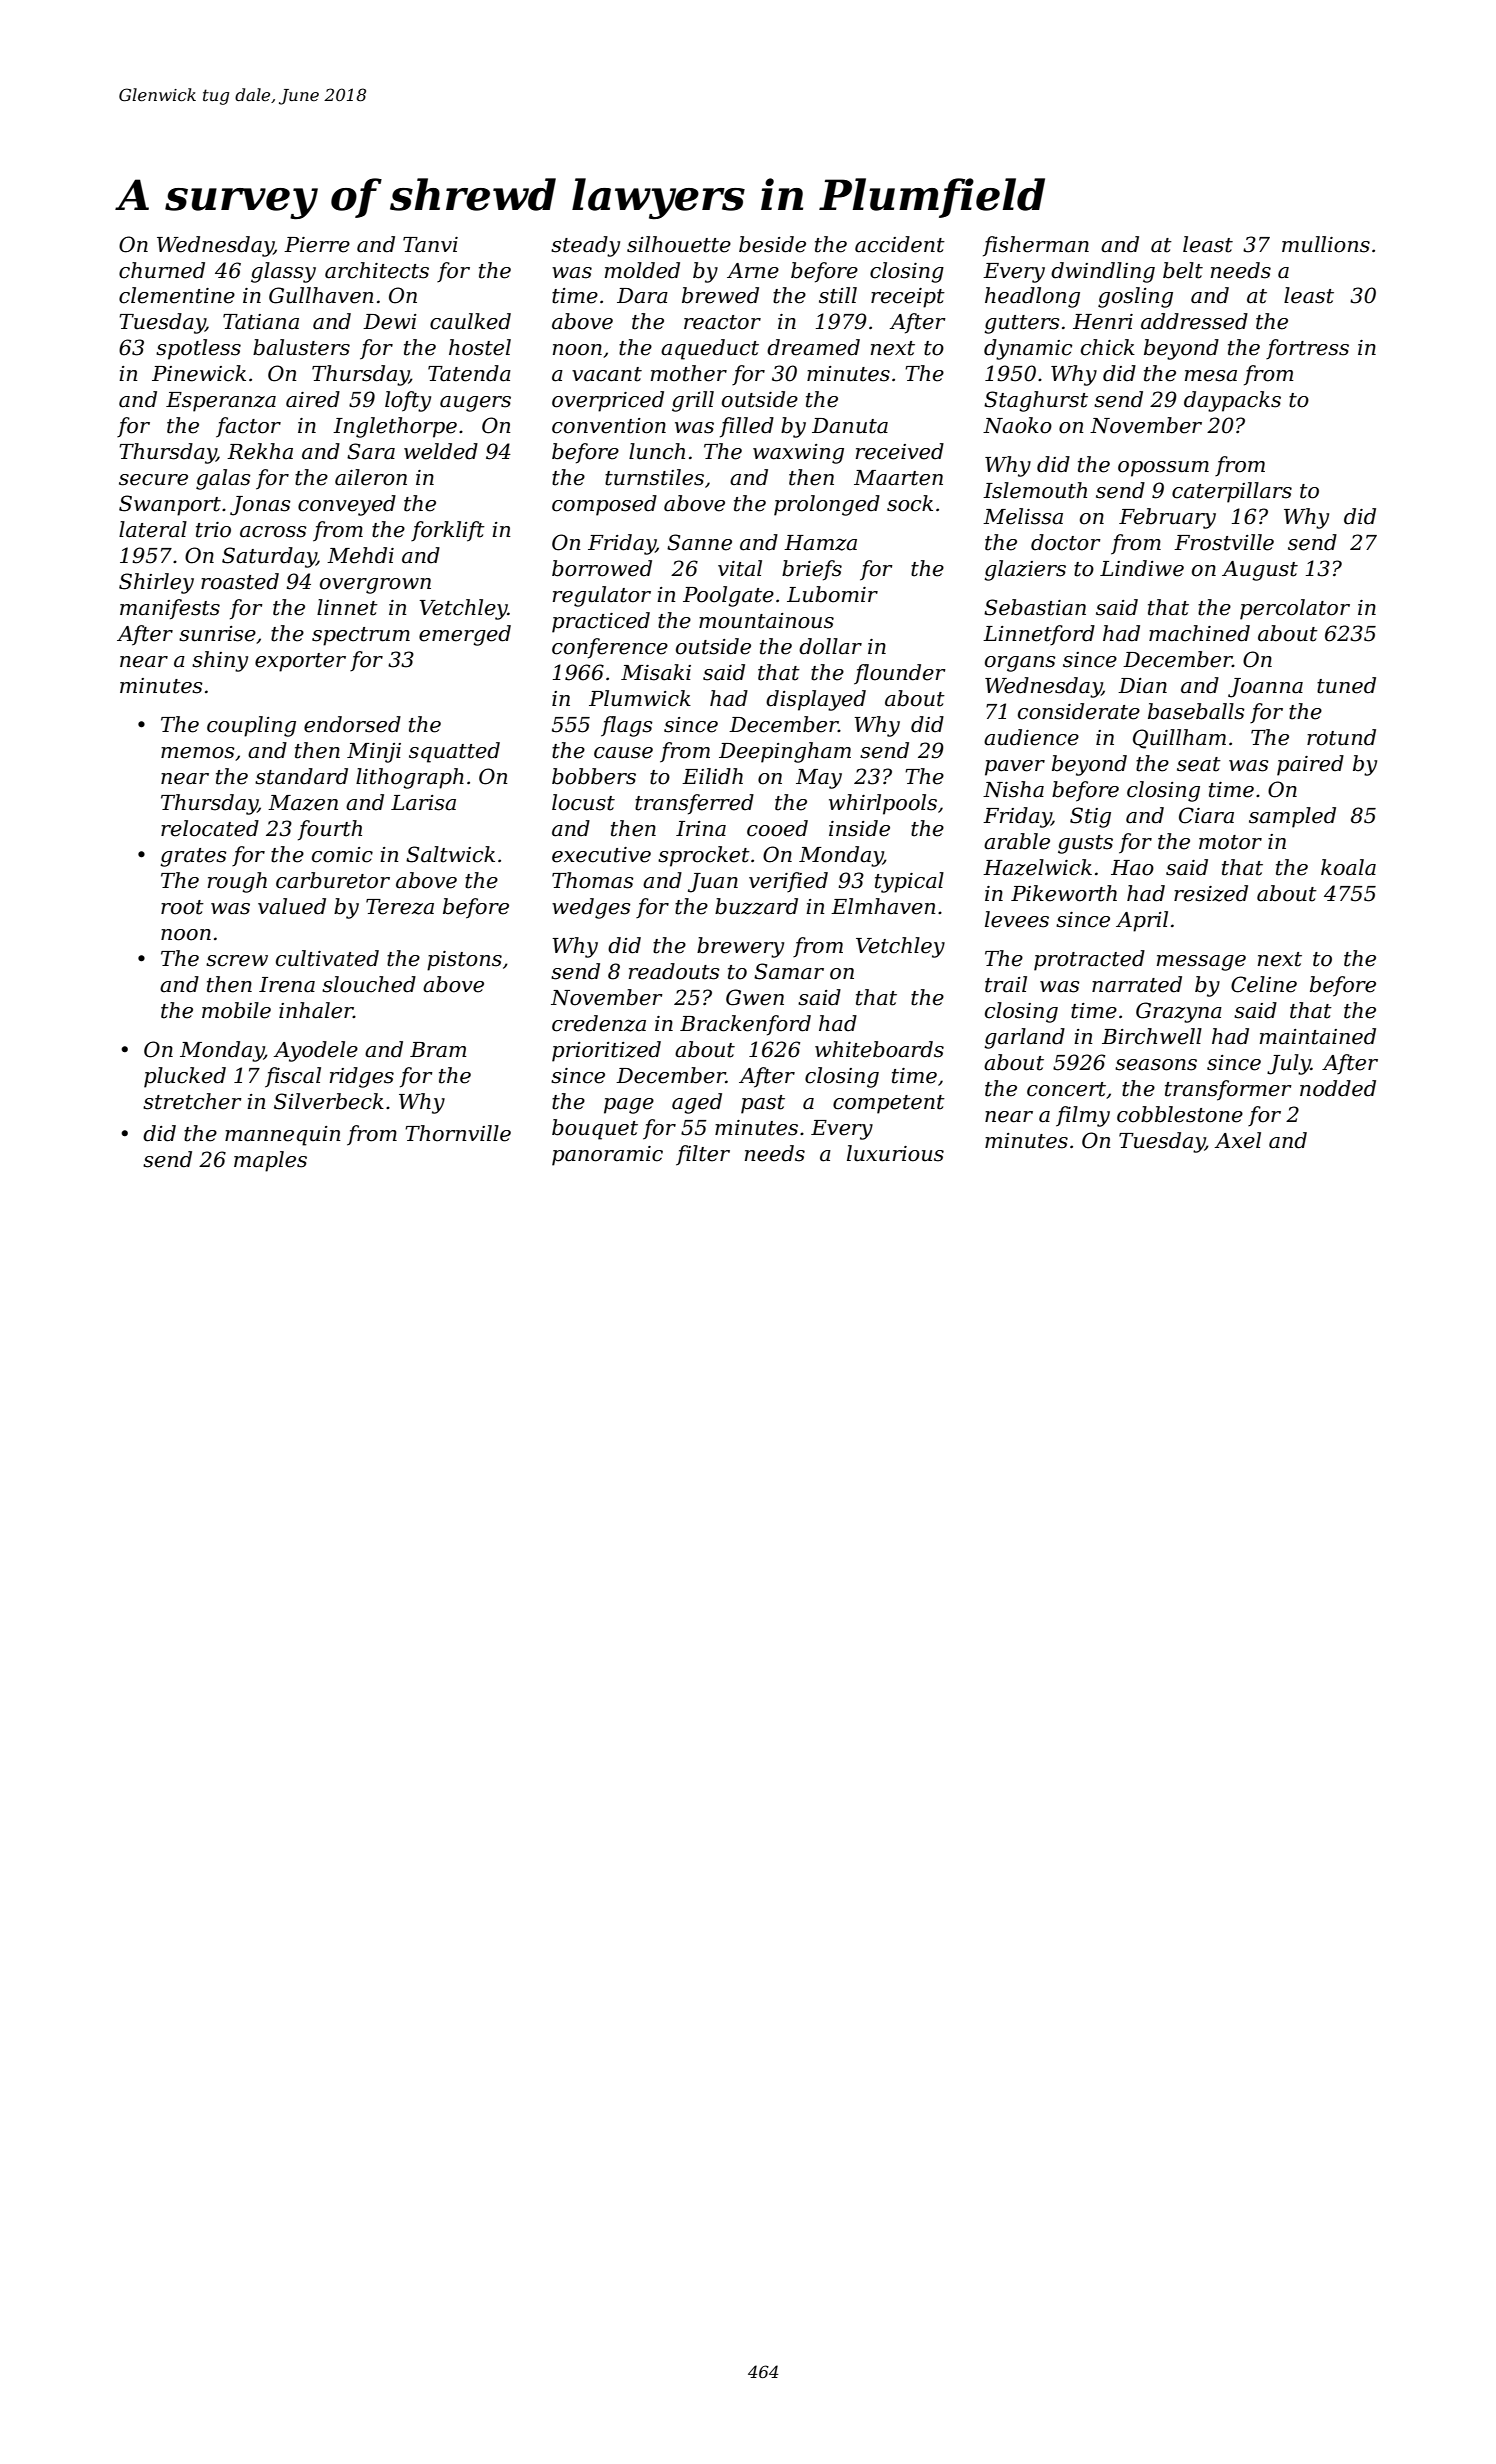 This screenshot has height=2464, width=1496. I want to click on Sebastian, so click(1035, 607).
